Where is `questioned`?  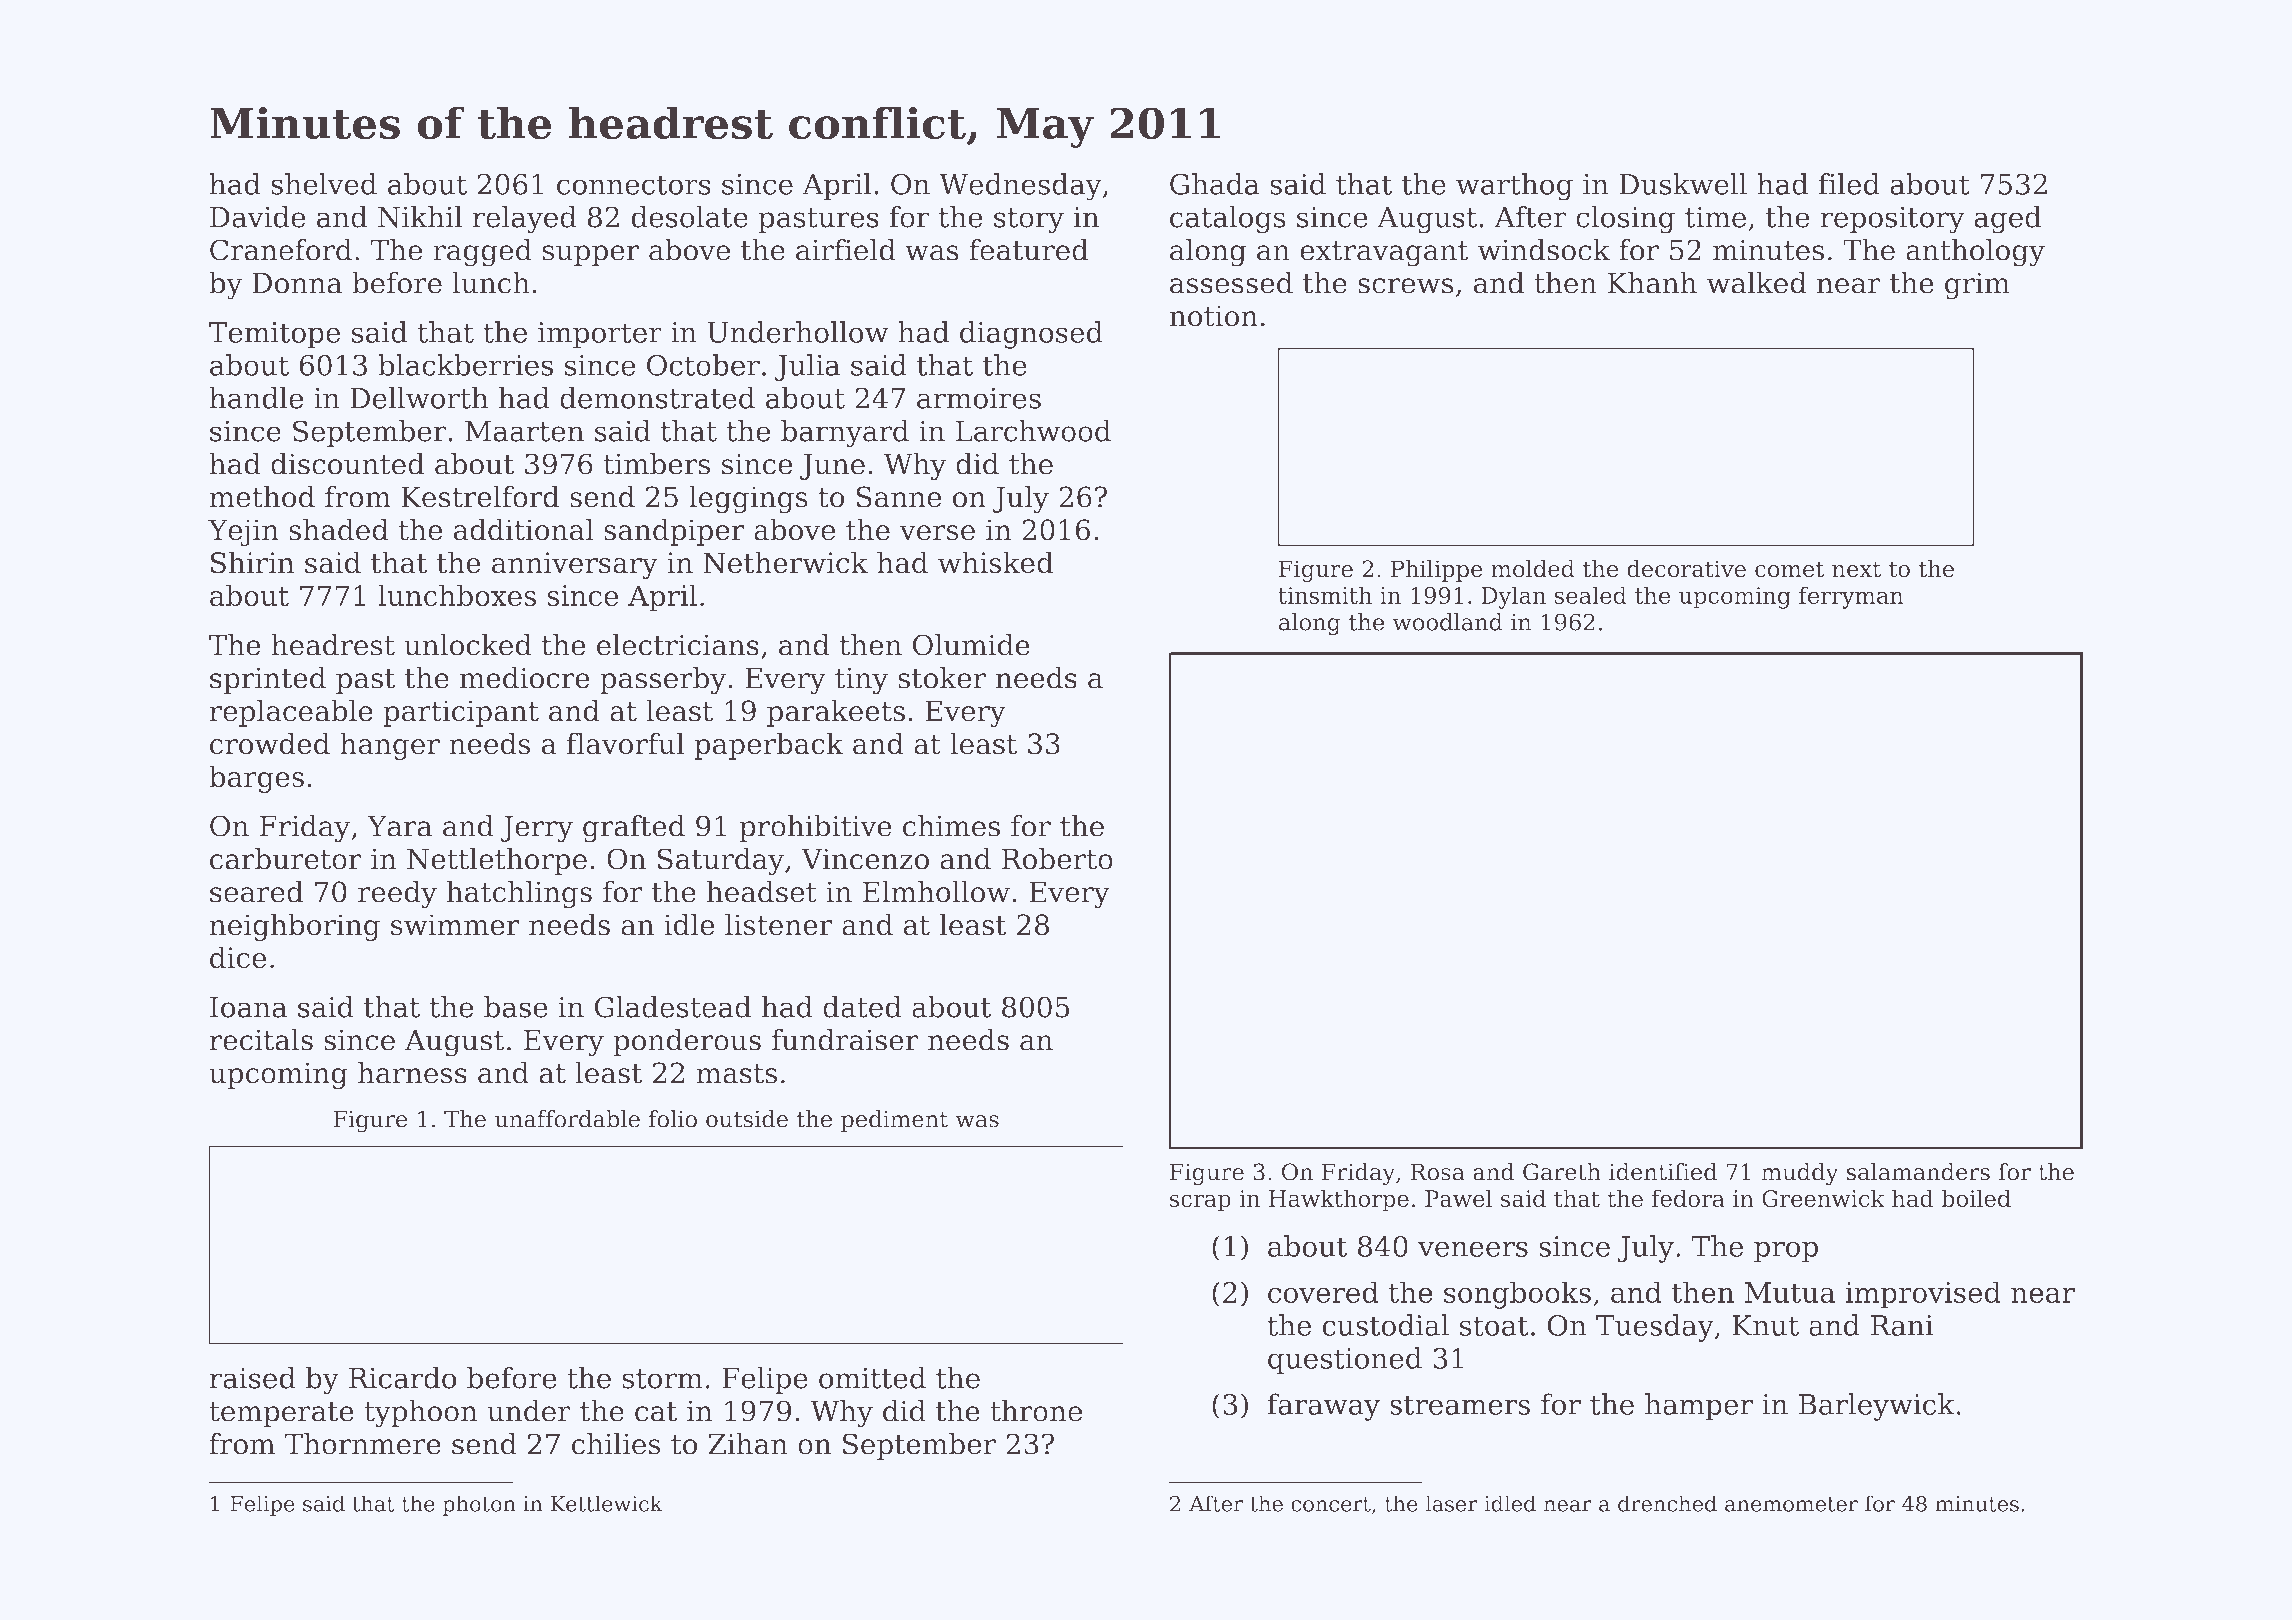 questioned is located at coordinates (1345, 1361).
